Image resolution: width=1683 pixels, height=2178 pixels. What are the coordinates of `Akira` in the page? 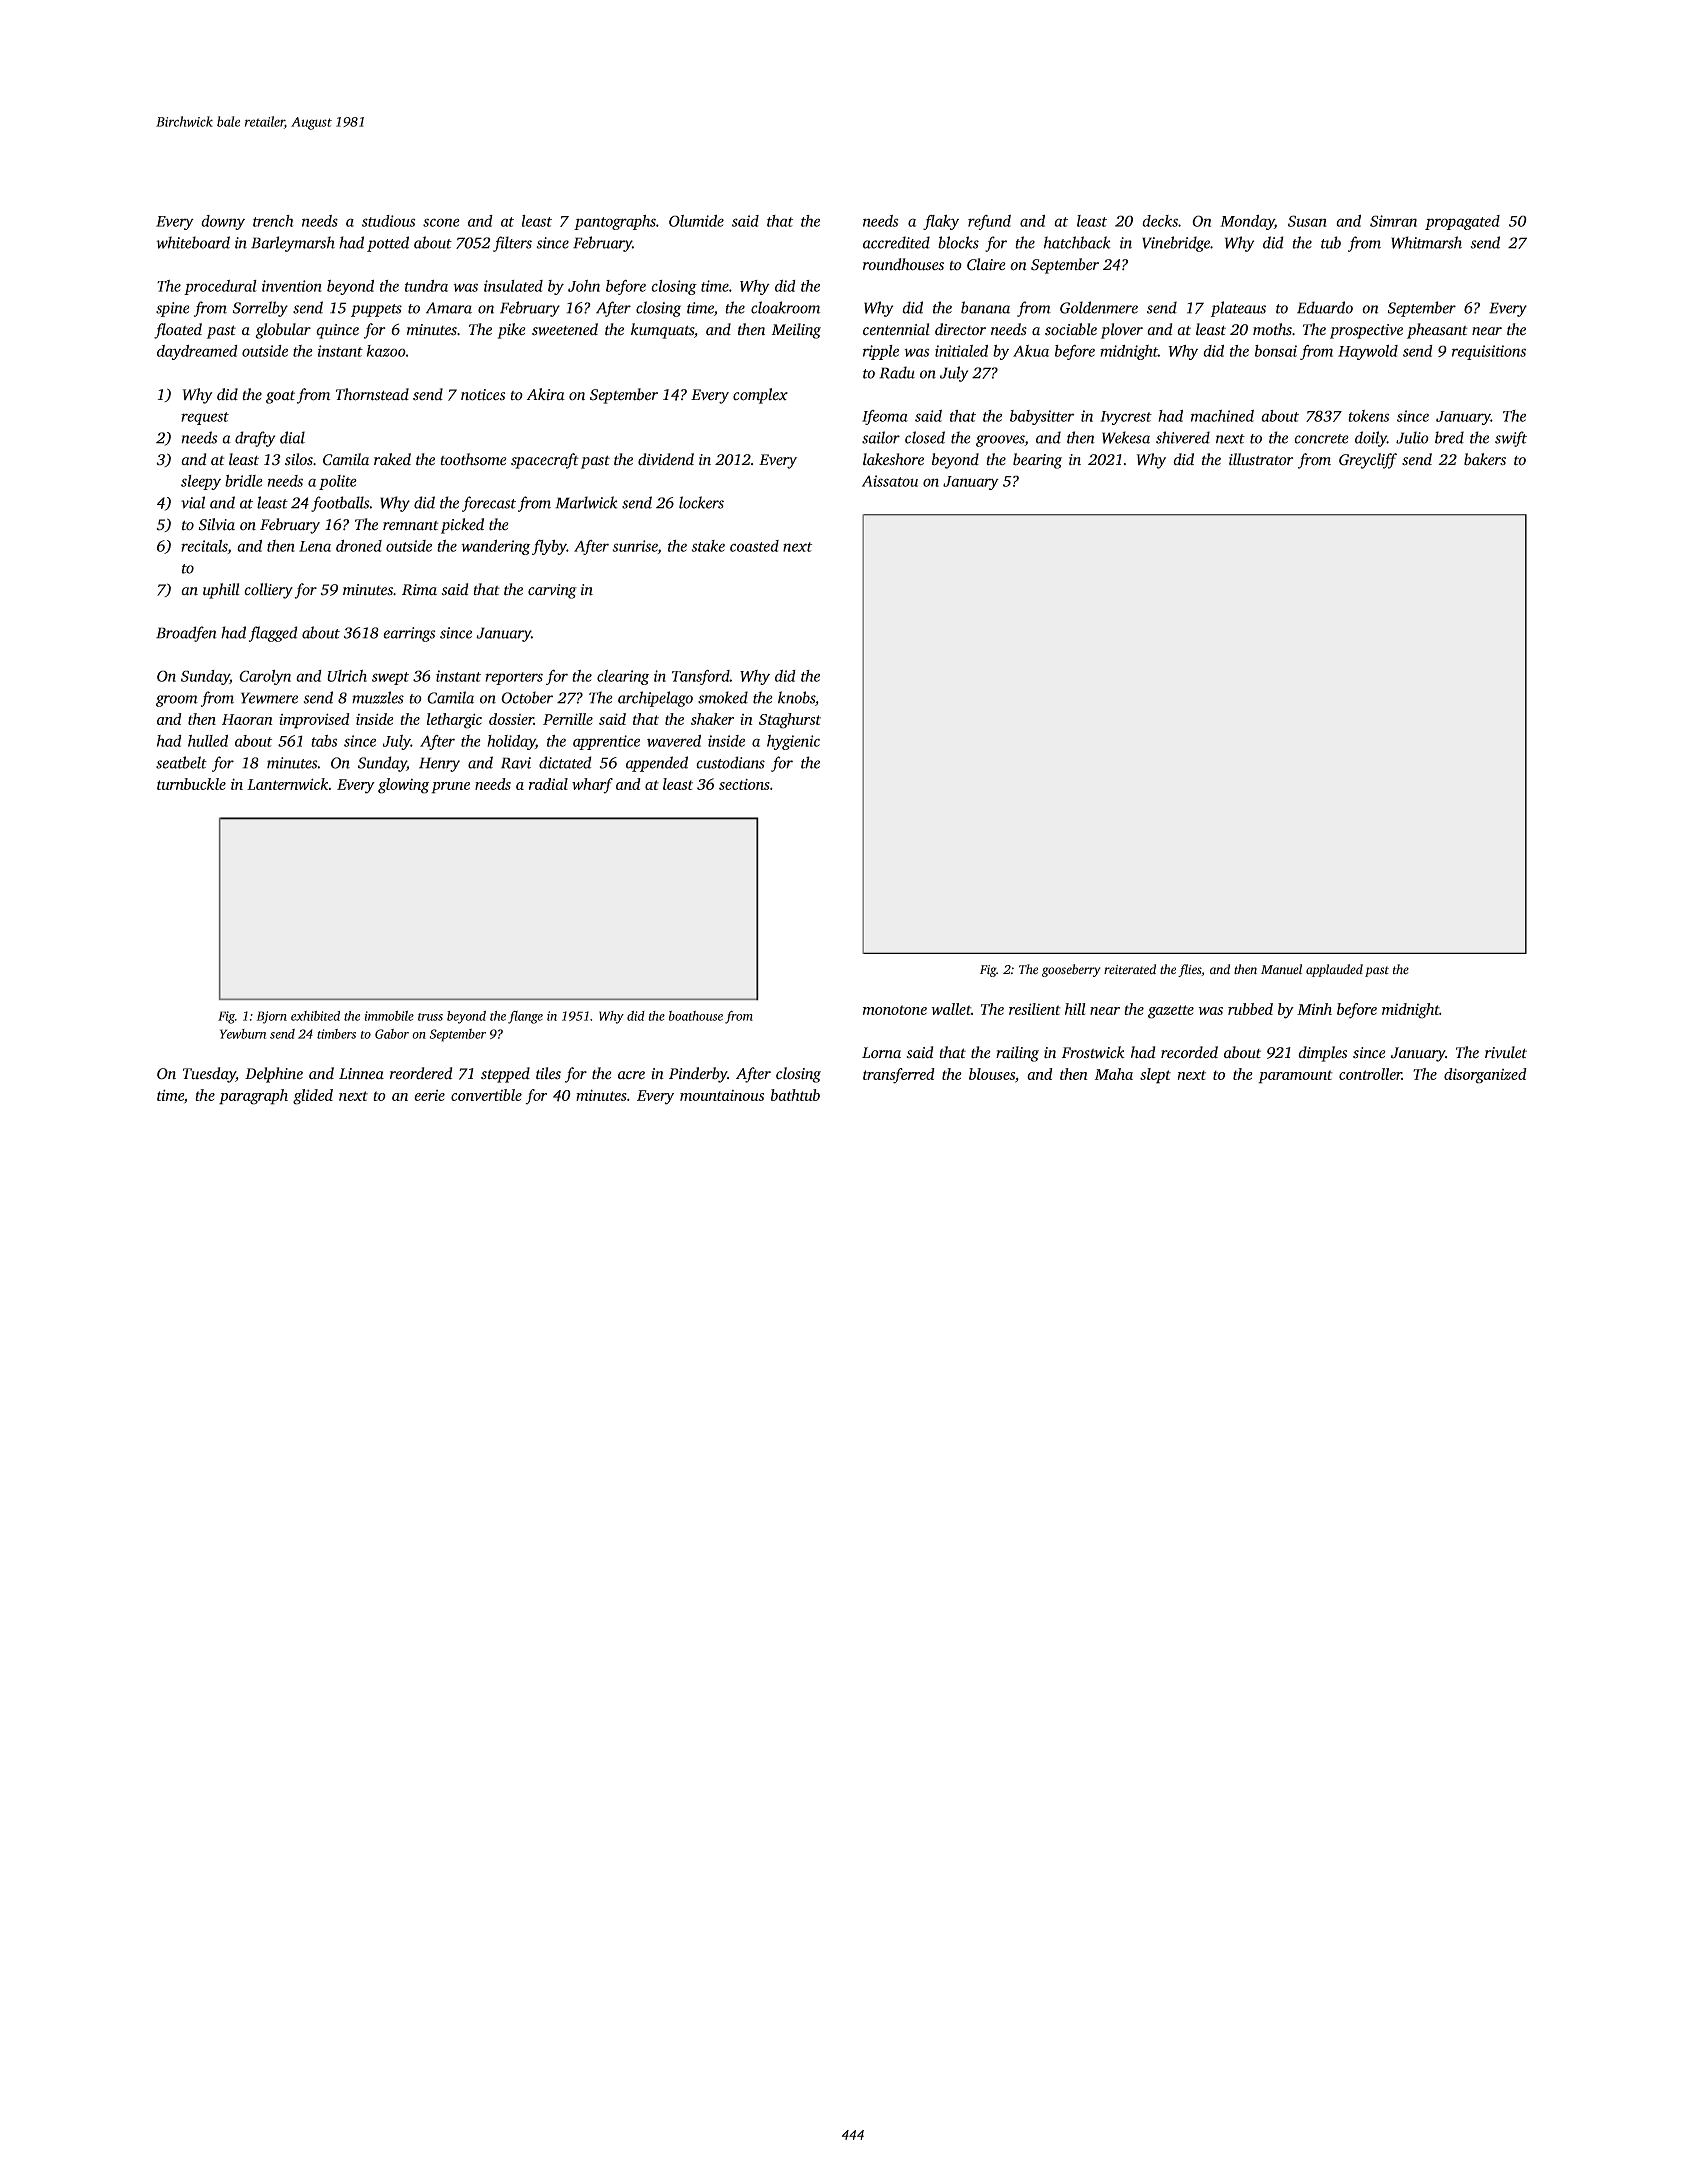 It's located at (546, 394).
